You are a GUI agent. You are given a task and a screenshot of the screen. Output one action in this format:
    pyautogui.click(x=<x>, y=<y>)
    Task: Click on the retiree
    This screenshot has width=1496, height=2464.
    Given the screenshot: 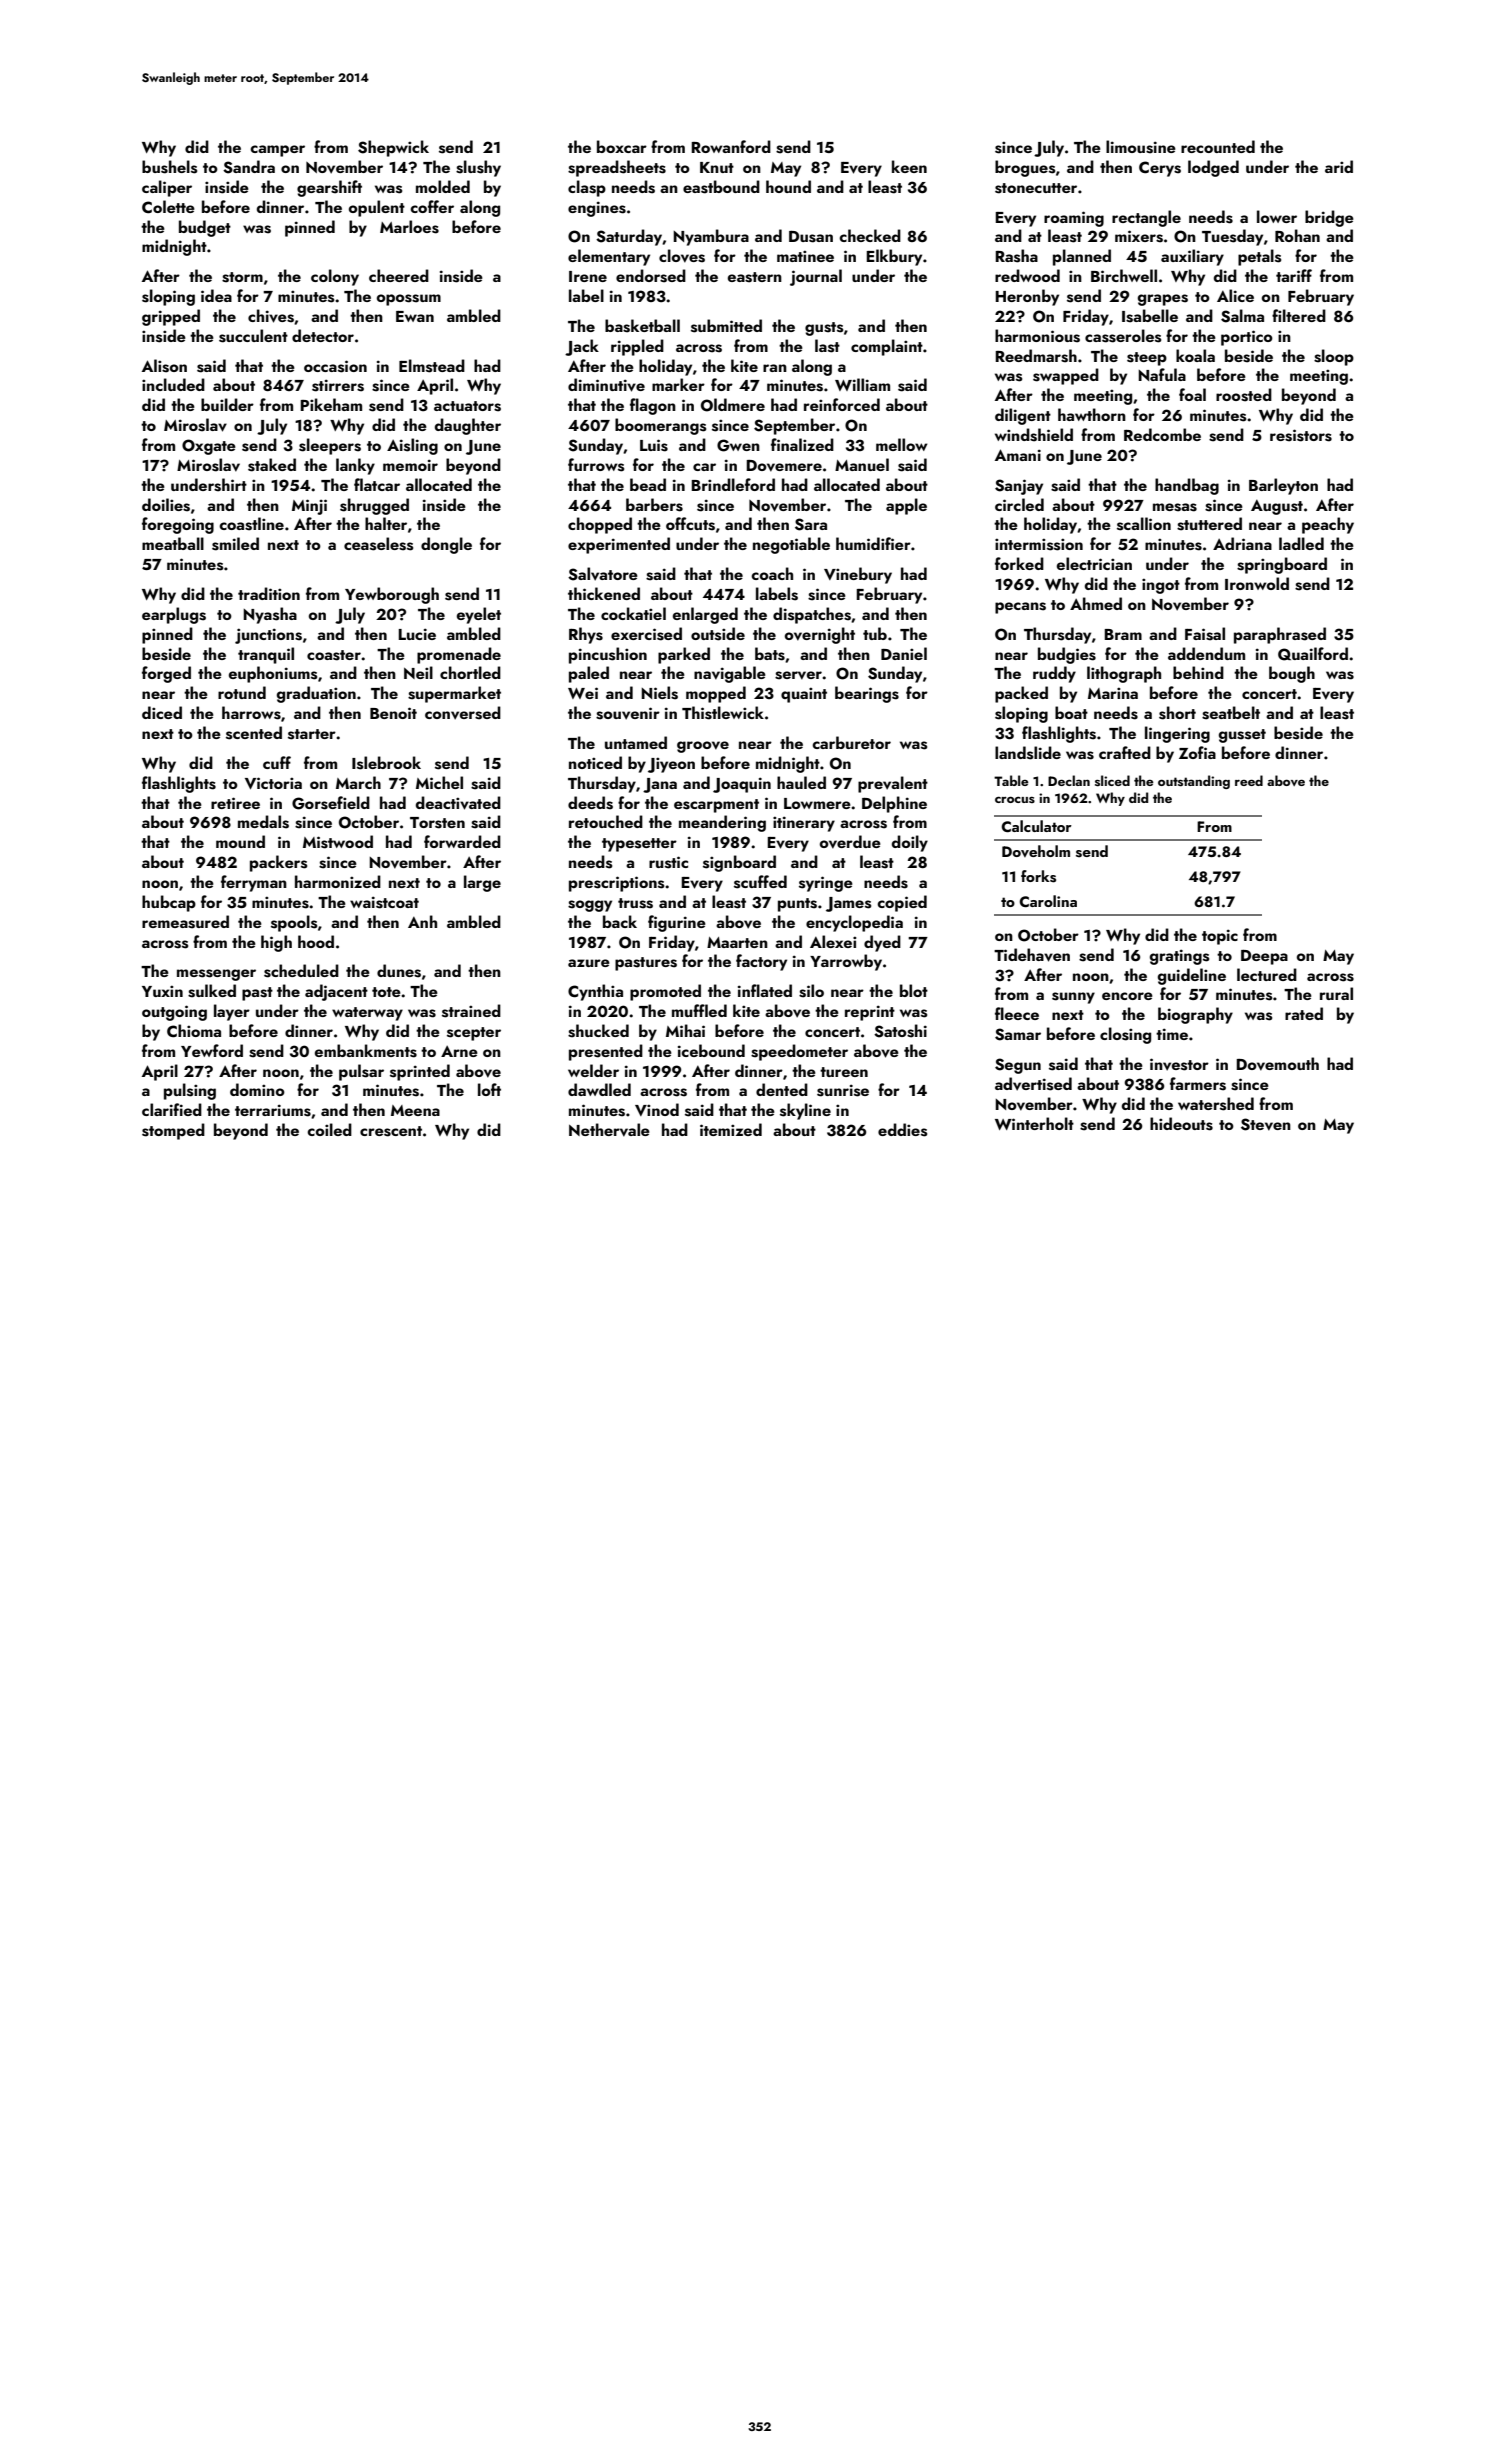 What is the action you would take?
    pyautogui.click(x=235, y=803)
